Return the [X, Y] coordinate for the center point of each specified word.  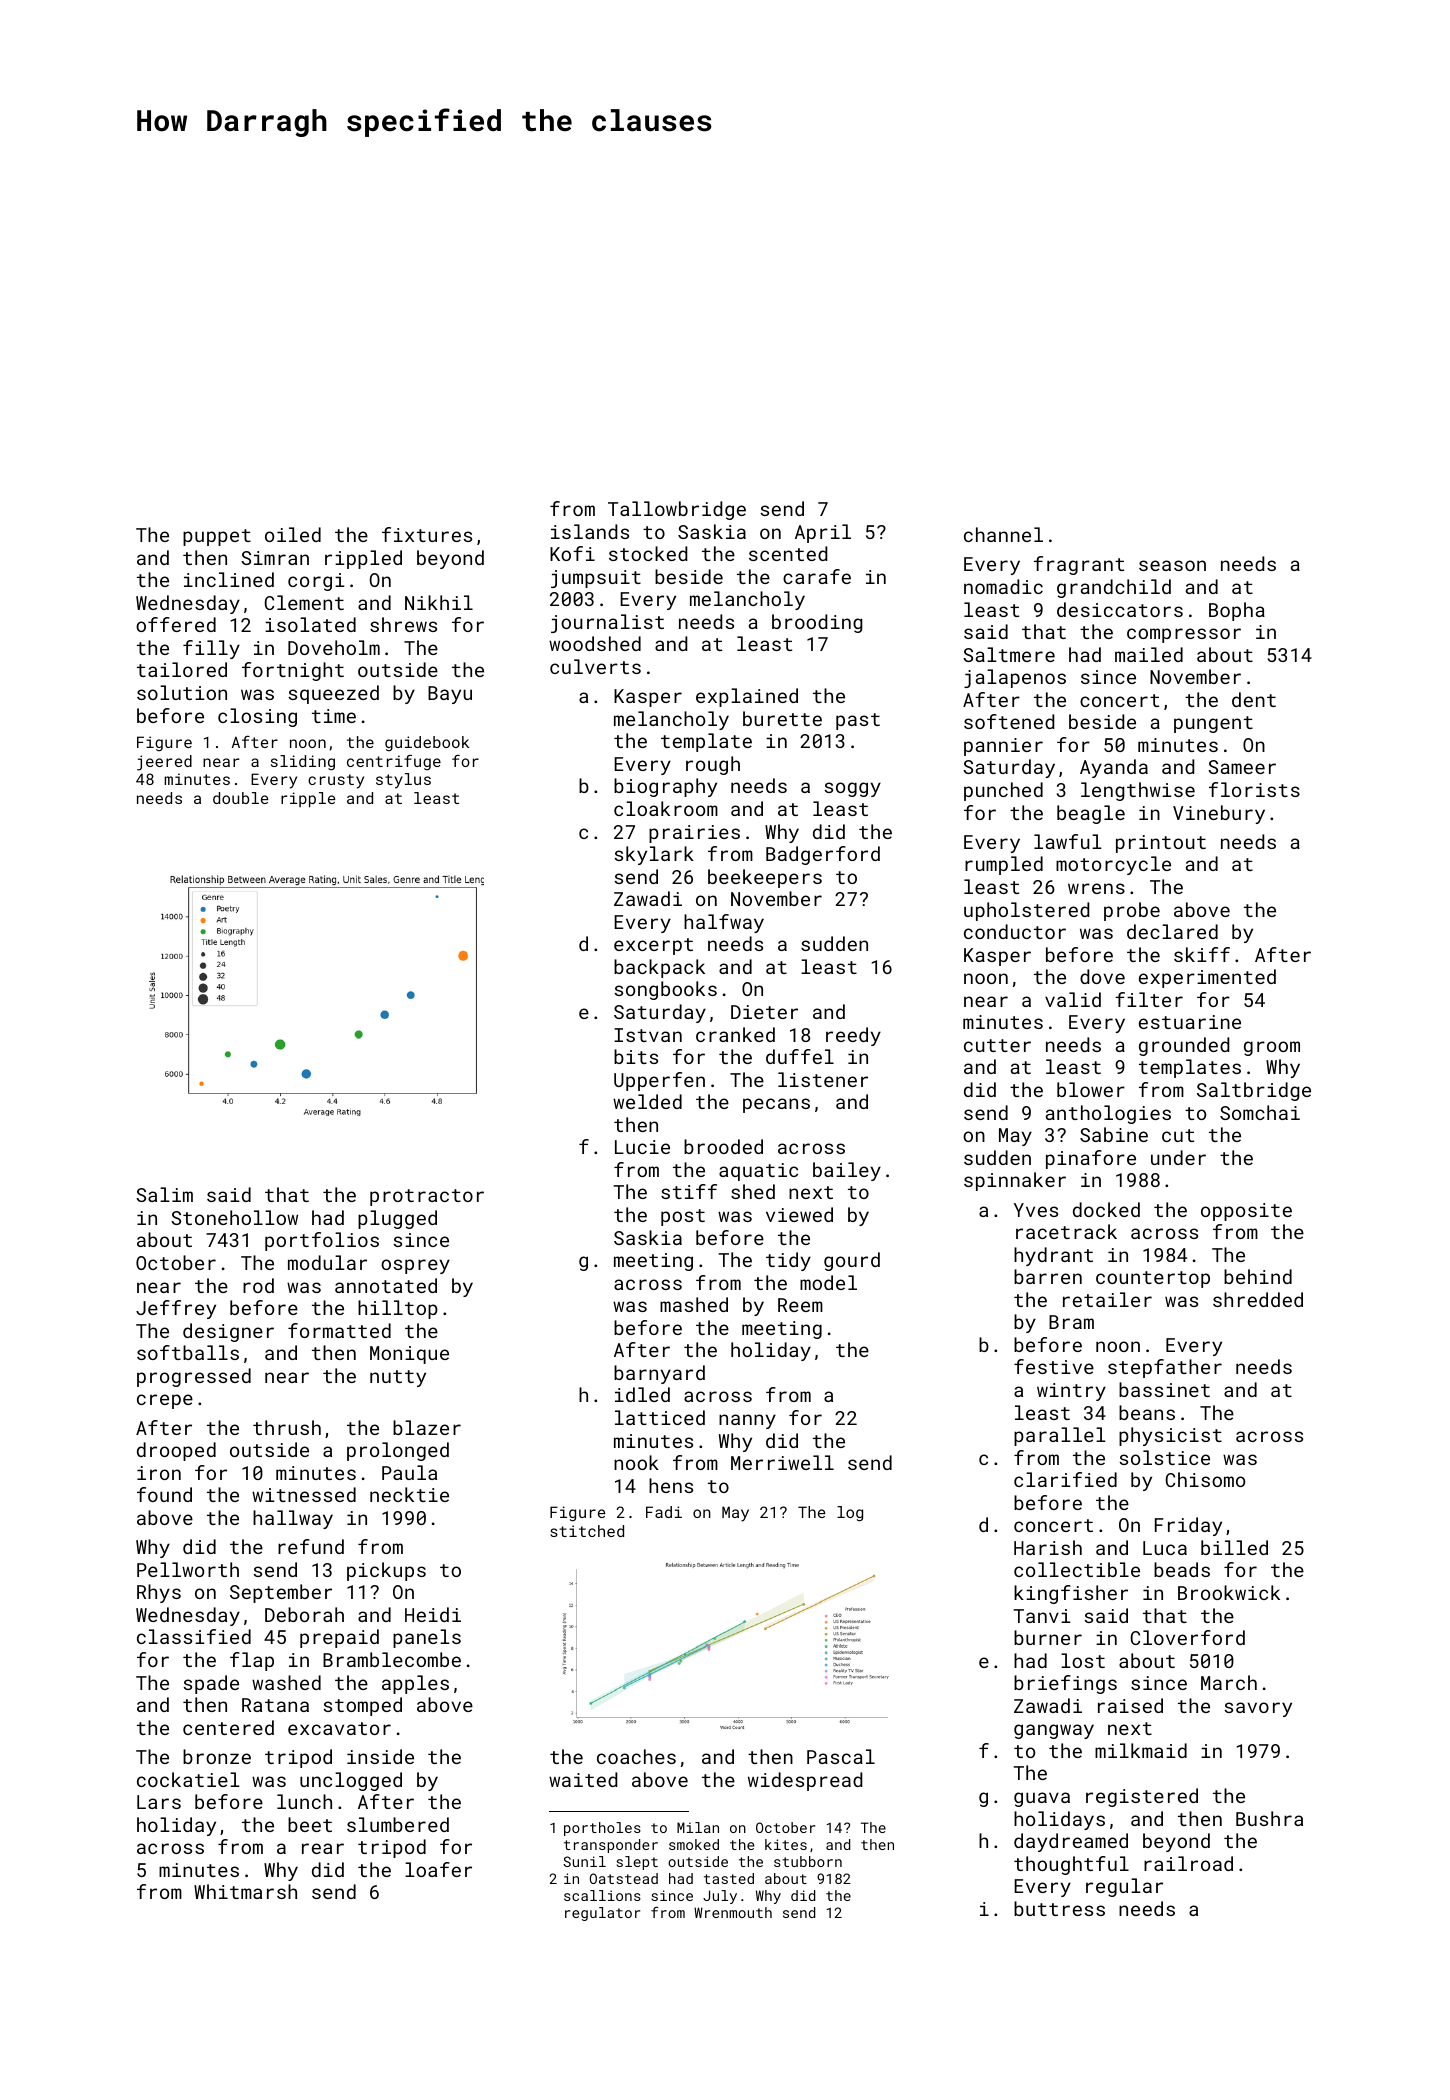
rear [323, 1848]
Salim [164, 1194]
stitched [587, 1531]
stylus [403, 781]
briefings [1065, 1684]
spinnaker [1015, 1181]
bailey [847, 1171]
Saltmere [1009, 654]
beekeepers [765, 878]
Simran [275, 558]
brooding [817, 623]
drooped [176, 1451]
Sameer [1242, 767]
